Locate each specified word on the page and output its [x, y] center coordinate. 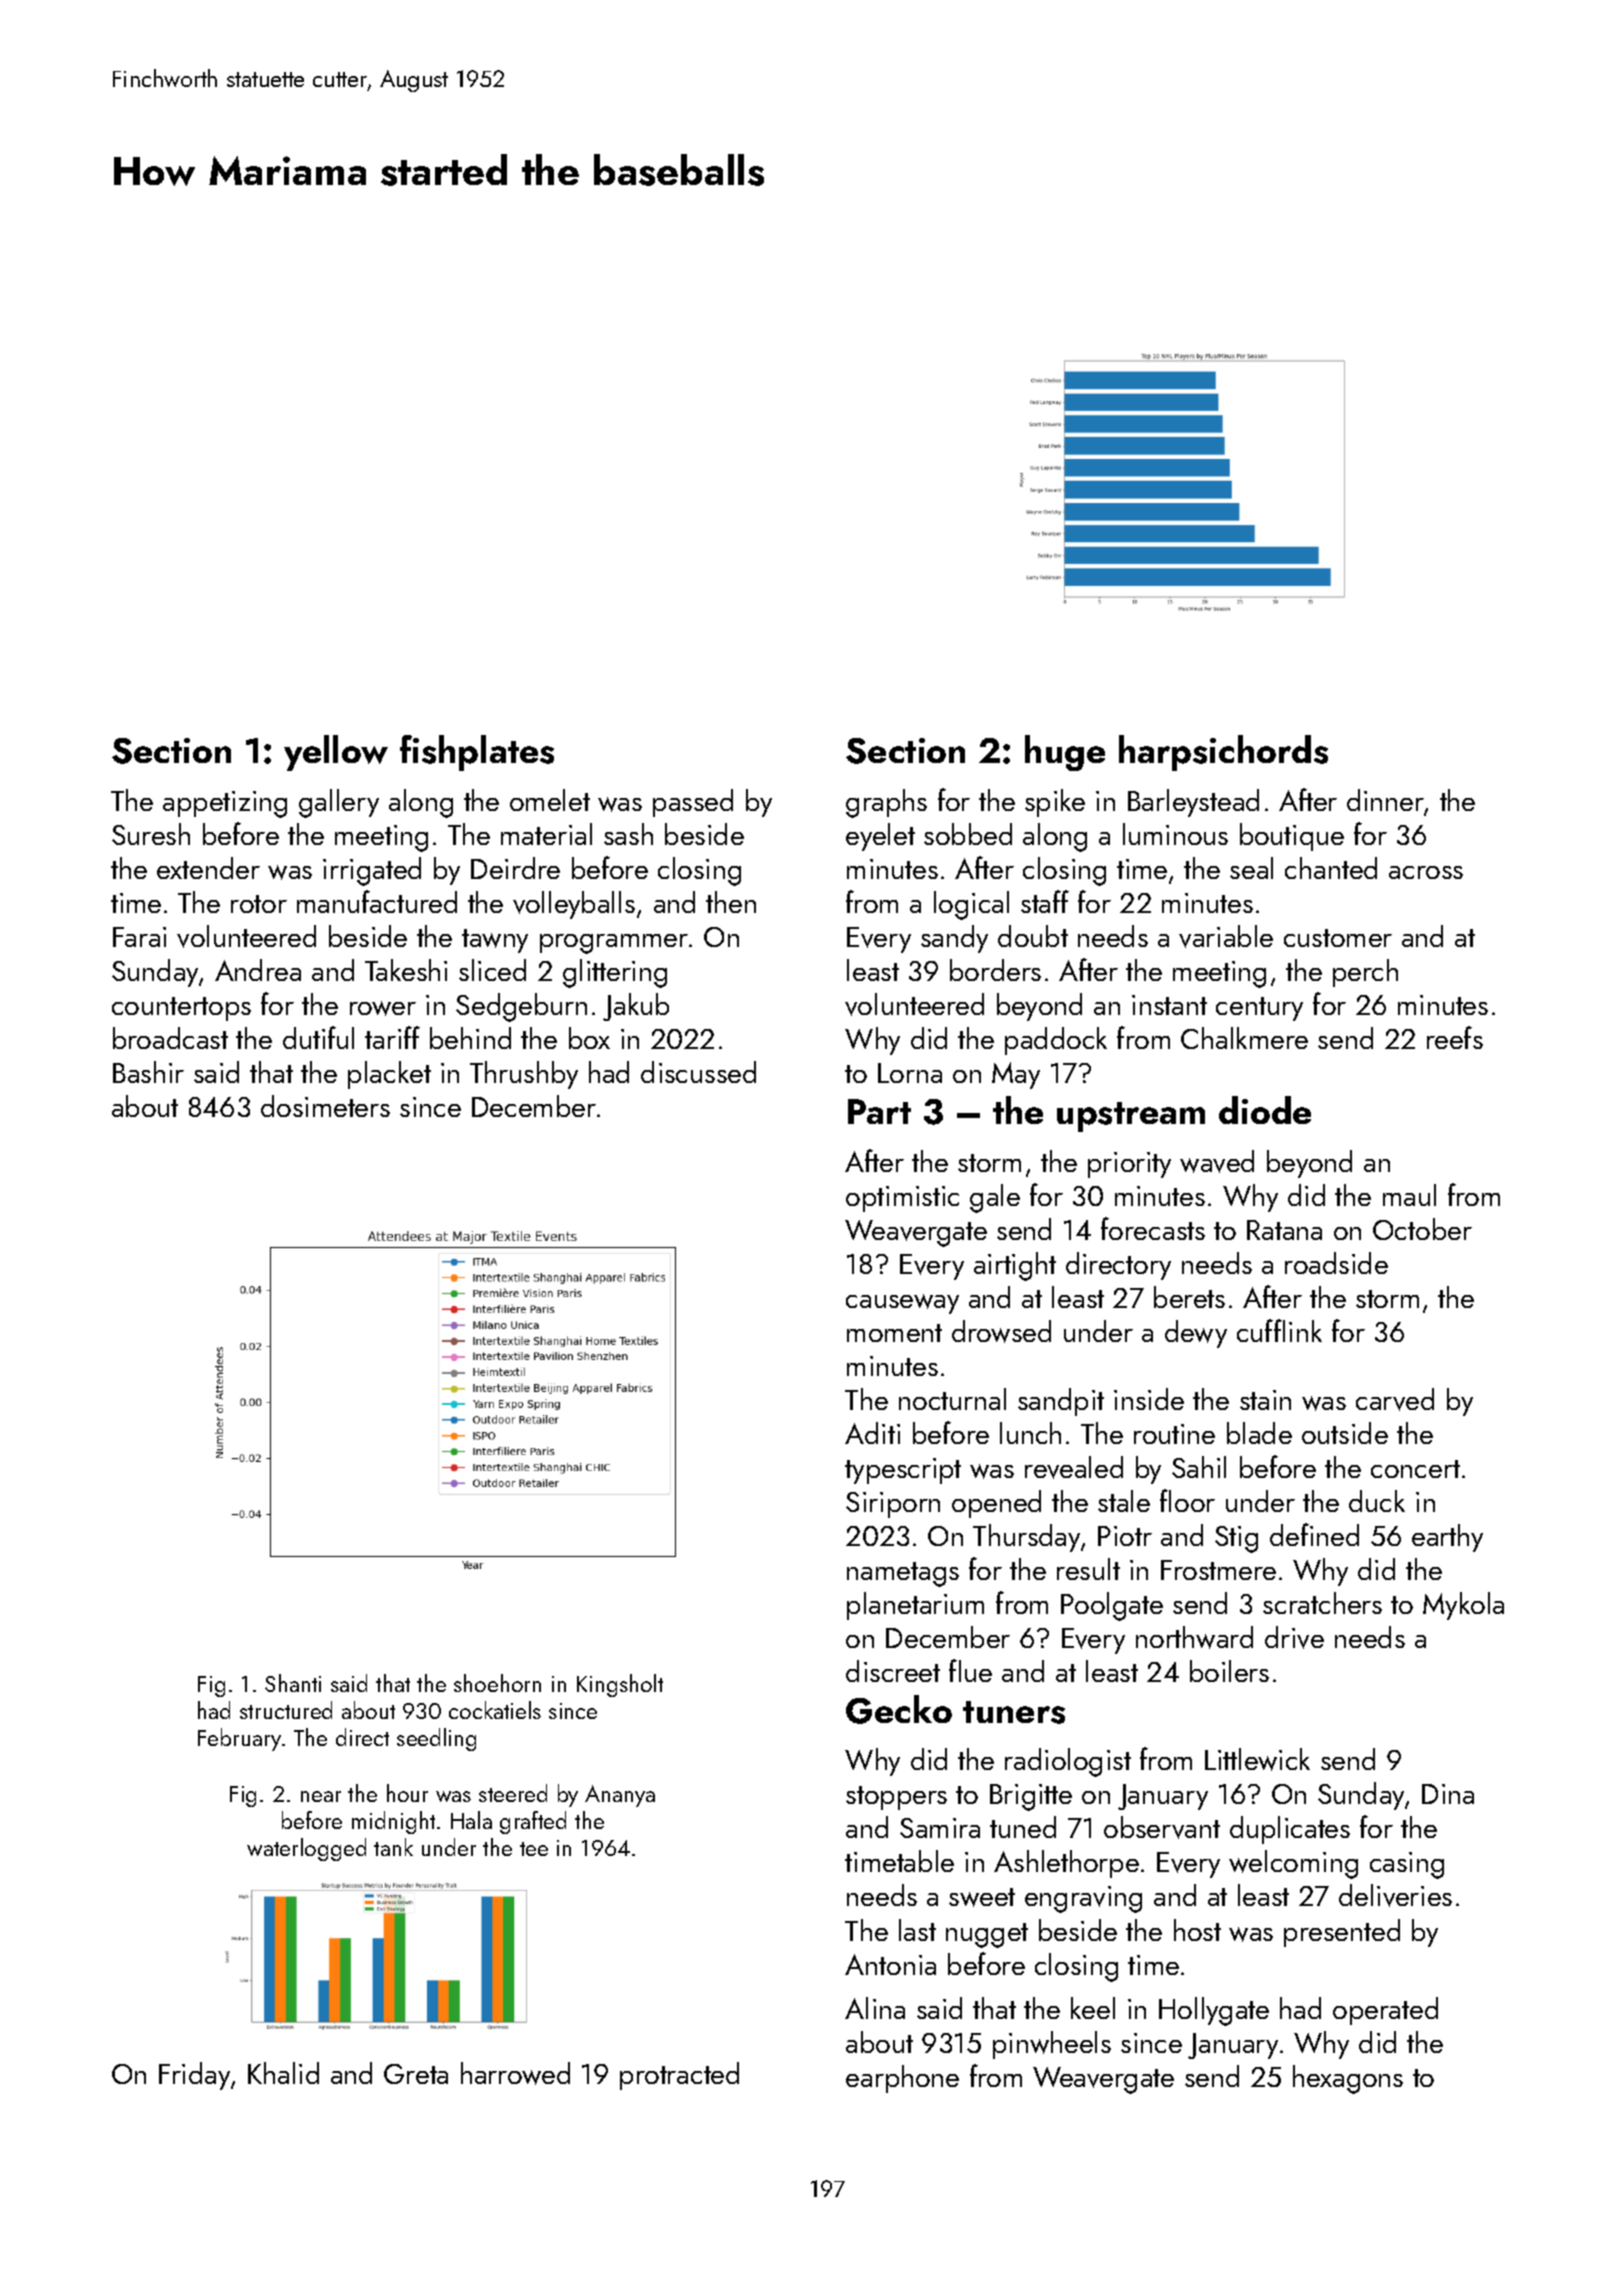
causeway [902, 1304]
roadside [1336, 1263]
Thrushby [524, 1075]
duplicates [1290, 1830]
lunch [1030, 1433]
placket [389, 1075]
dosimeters [325, 1106]
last [917, 1930]
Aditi [872, 1433]
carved [1395, 1399]
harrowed [515, 2073]
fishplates [477, 753]
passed [693, 803]
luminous [1175, 834]
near [321, 1796]
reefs [1455, 1037]
